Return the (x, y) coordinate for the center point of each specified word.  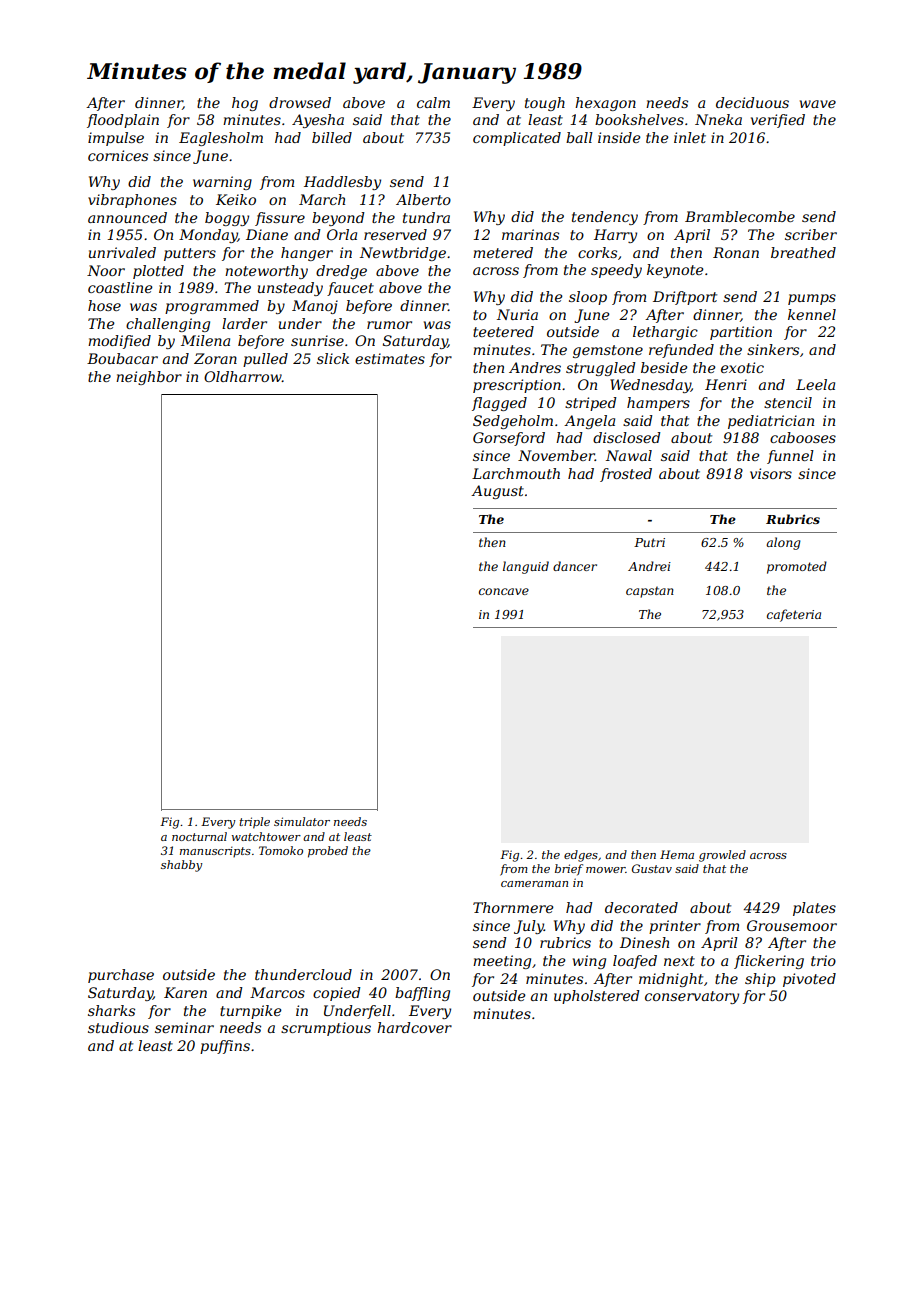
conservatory (692, 997)
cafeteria (794, 615)
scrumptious (326, 1029)
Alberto (423, 199)
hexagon (605, 104)
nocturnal (199, 836)
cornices (118, 155)
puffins (225, 1047)
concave (504, 591)
